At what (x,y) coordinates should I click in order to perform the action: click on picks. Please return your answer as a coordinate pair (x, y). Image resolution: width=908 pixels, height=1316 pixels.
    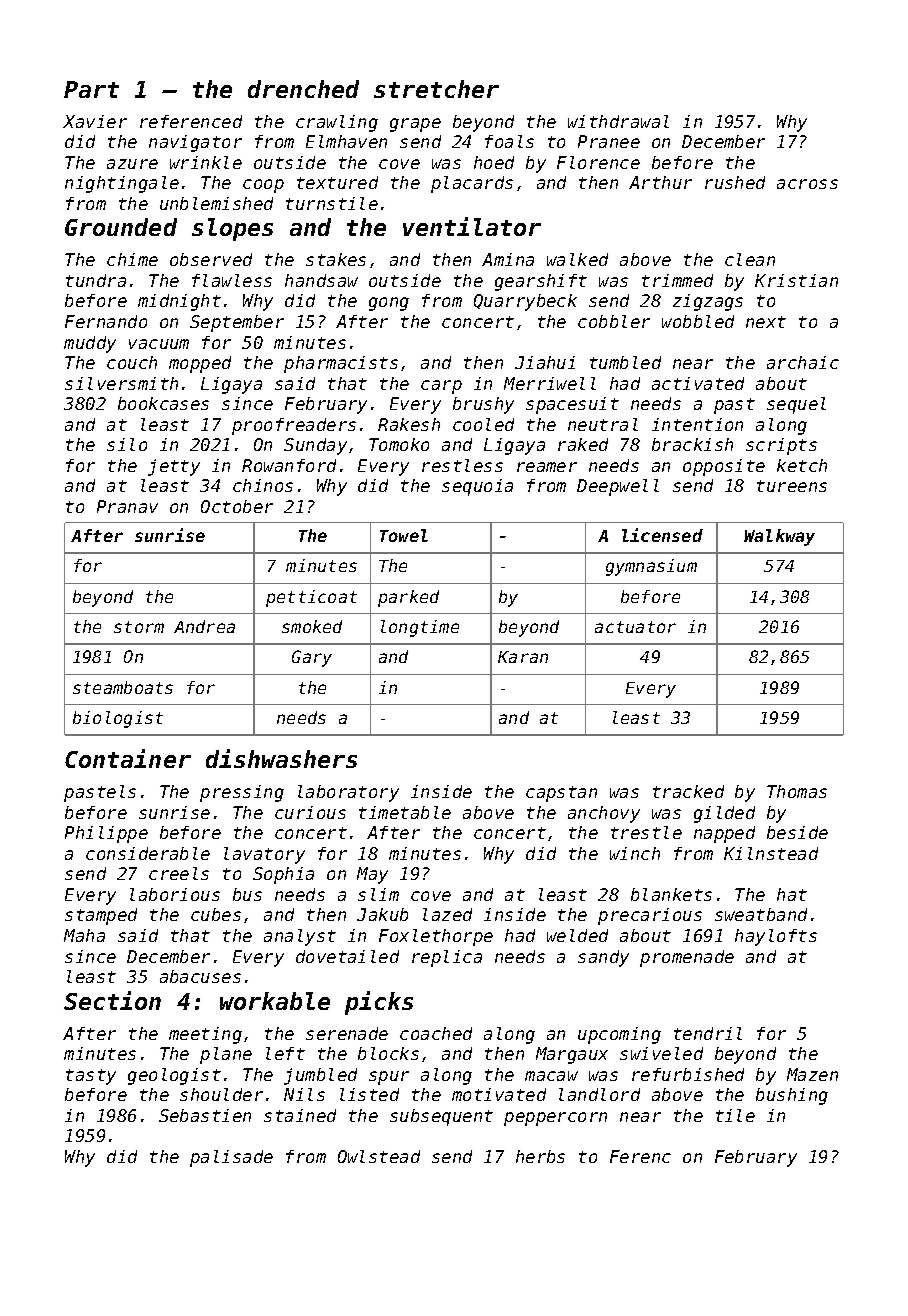
    Looking at the image, I should click on (379, 1003).
